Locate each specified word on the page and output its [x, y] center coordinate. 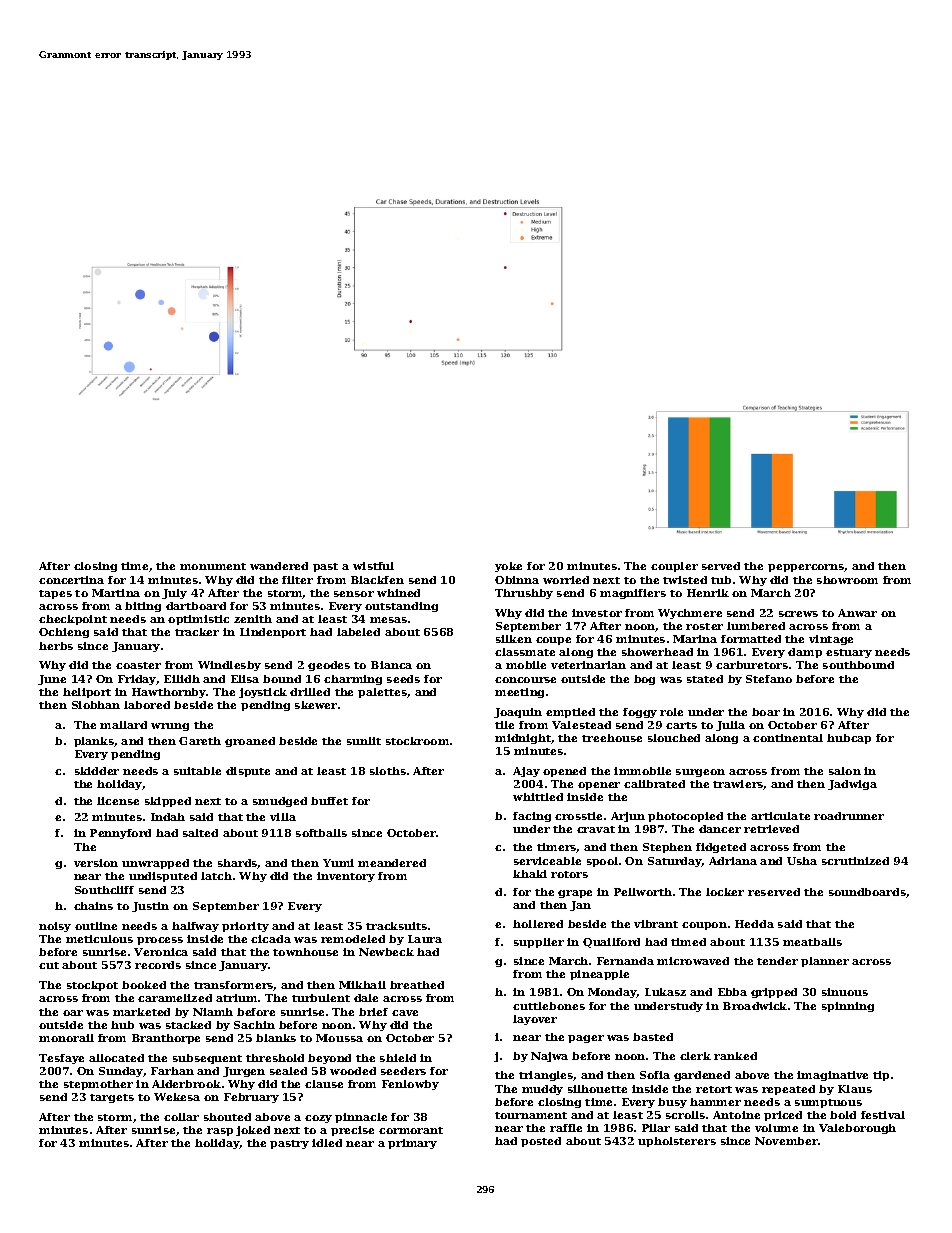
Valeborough [857, 1129]
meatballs [812, 942]
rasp [220, 1132]
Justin [150, 907]
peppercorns [806, 568]
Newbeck [386, 952]
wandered [279, 566]
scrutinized [855, 861]
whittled [538, 797]
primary [412, 1144]
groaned [250, 742]
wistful [373, 566]
